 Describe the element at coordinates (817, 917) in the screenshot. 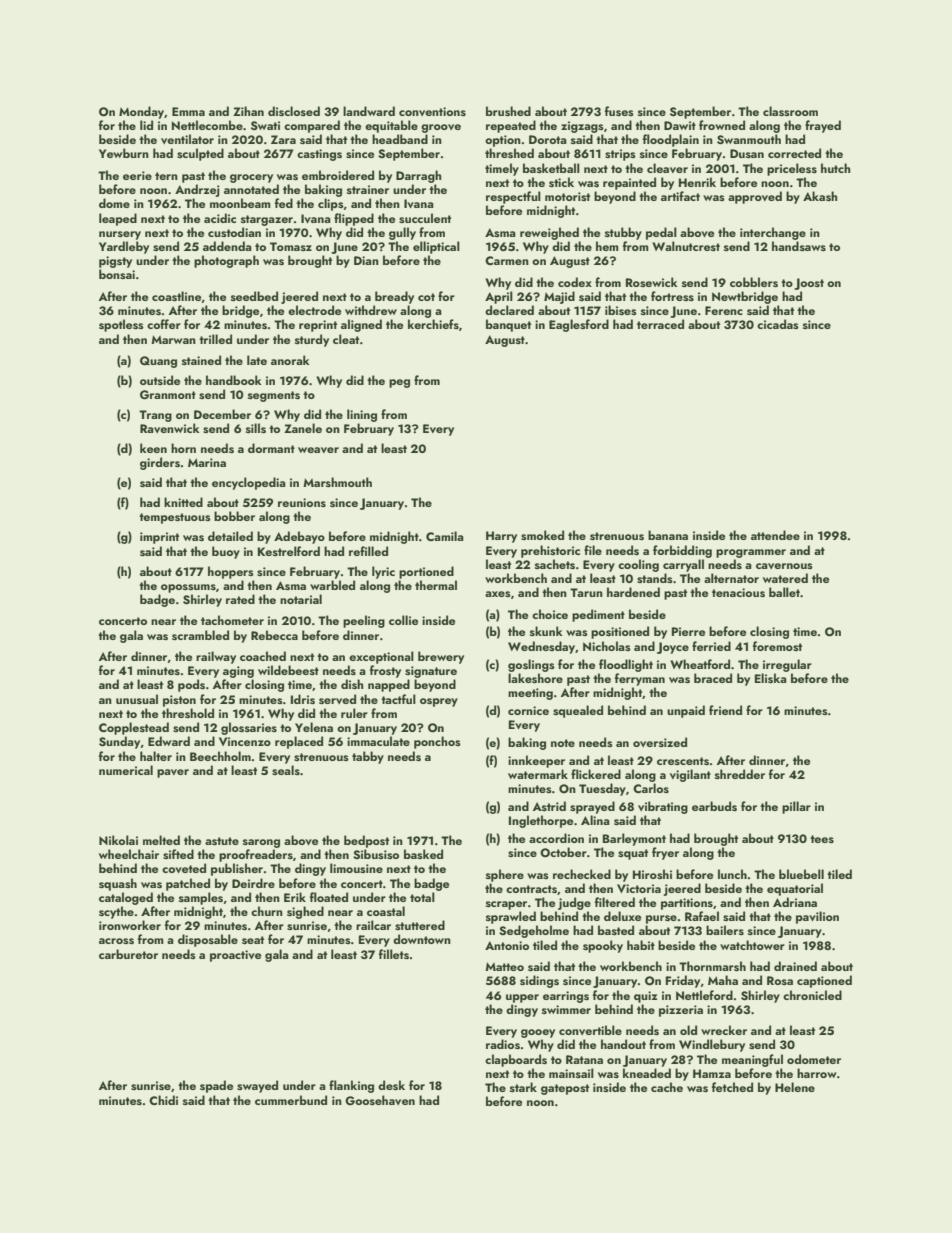

I see `pavilion` at that location.
